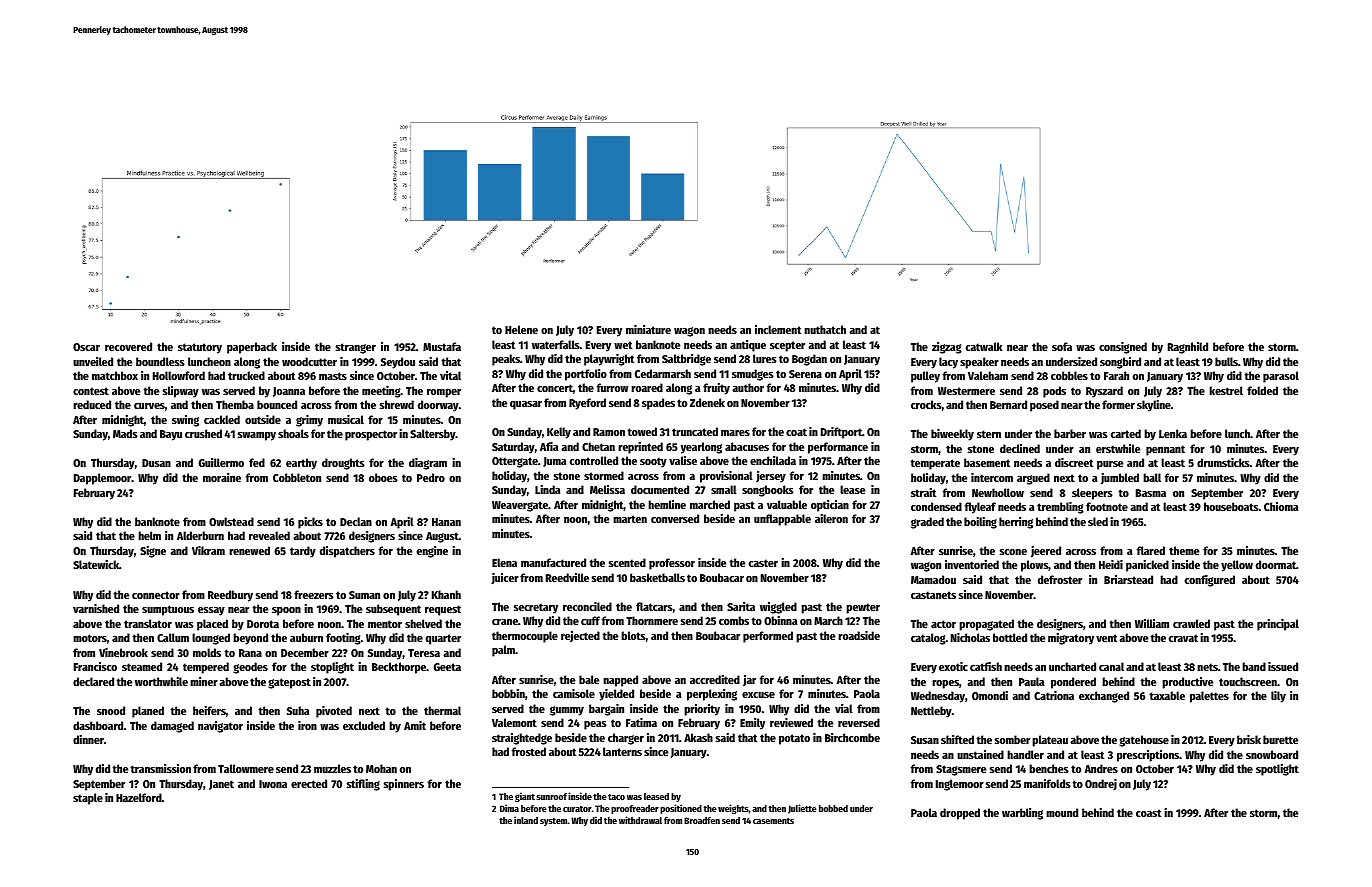 This screenshot has height=887, width=1372. What do you see at coordinates (931, 712) in the screenshot?
I see `Nettleby` at bounding box center [931, 712].
